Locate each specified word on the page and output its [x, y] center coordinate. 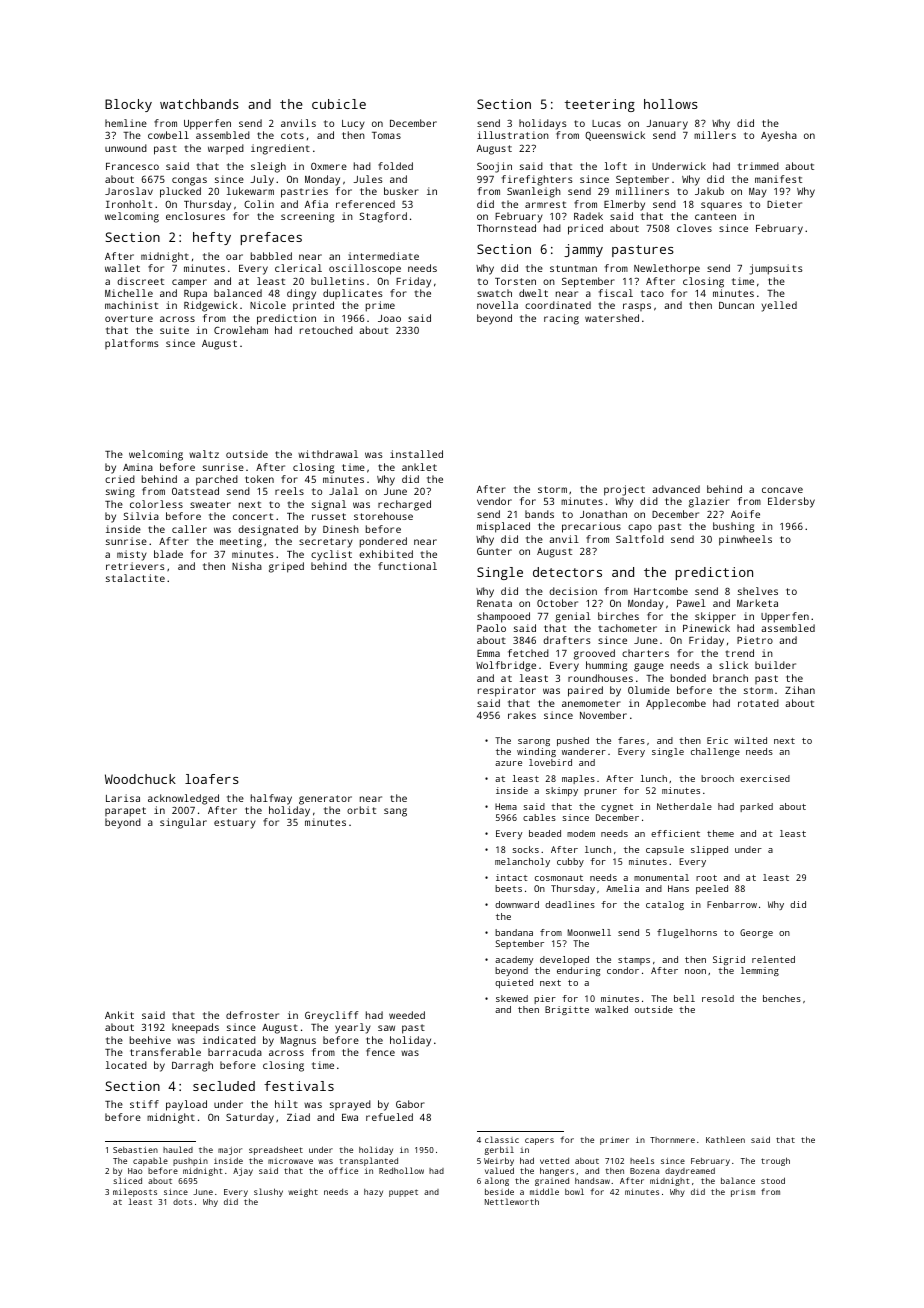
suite [174, 330]
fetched [528, 653]
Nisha [247, 566]
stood [773, 1180]
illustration [513, 135]
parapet [125, 812]
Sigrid [729, 960]
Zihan [800, 690]
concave [782, 490]
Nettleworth [512, 1201]
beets [508, 888]
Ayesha [779, 136]
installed [416, 454]
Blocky [128, 105]
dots [182, 1202]
